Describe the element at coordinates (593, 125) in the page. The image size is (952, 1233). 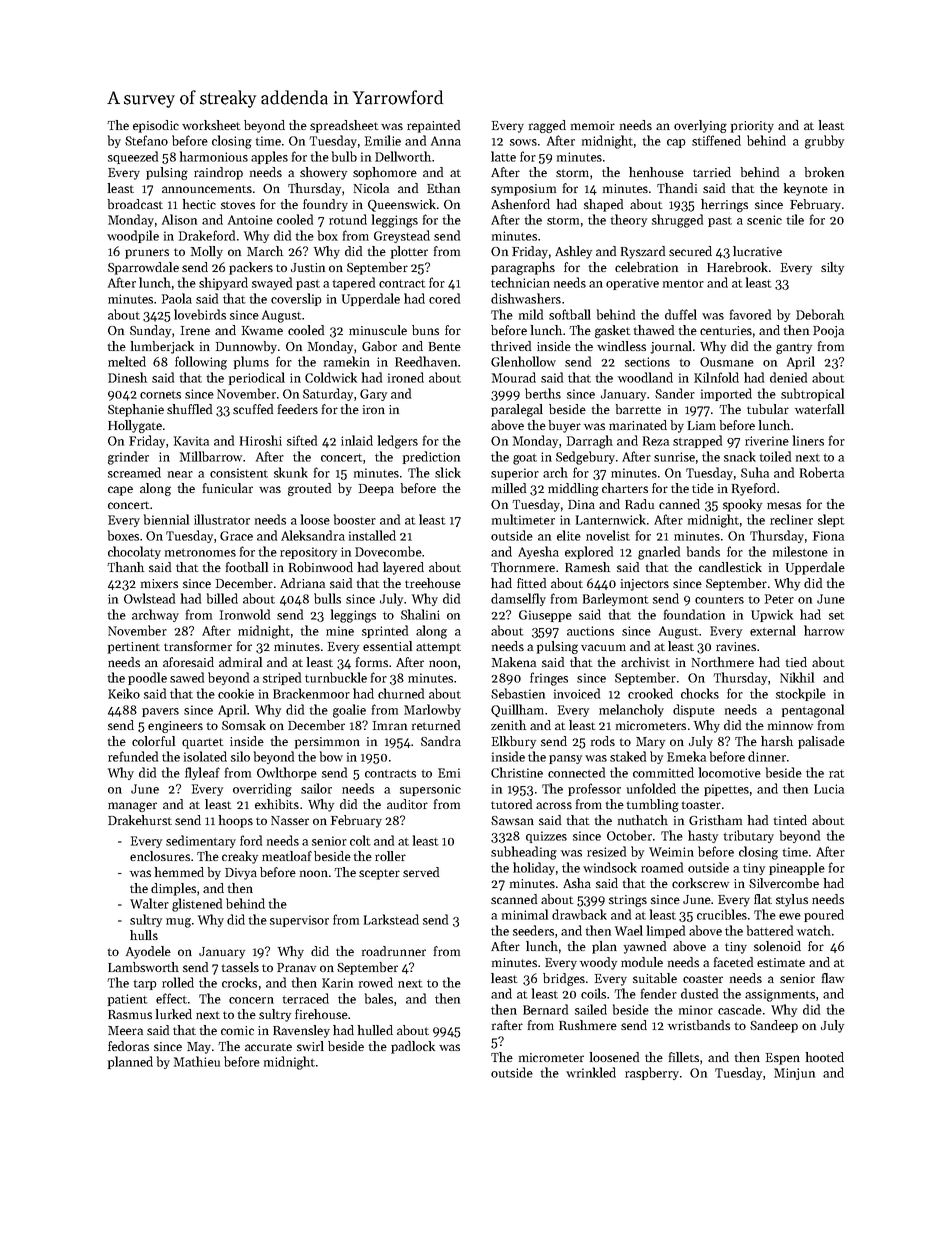
I see `memoir` at that location.
